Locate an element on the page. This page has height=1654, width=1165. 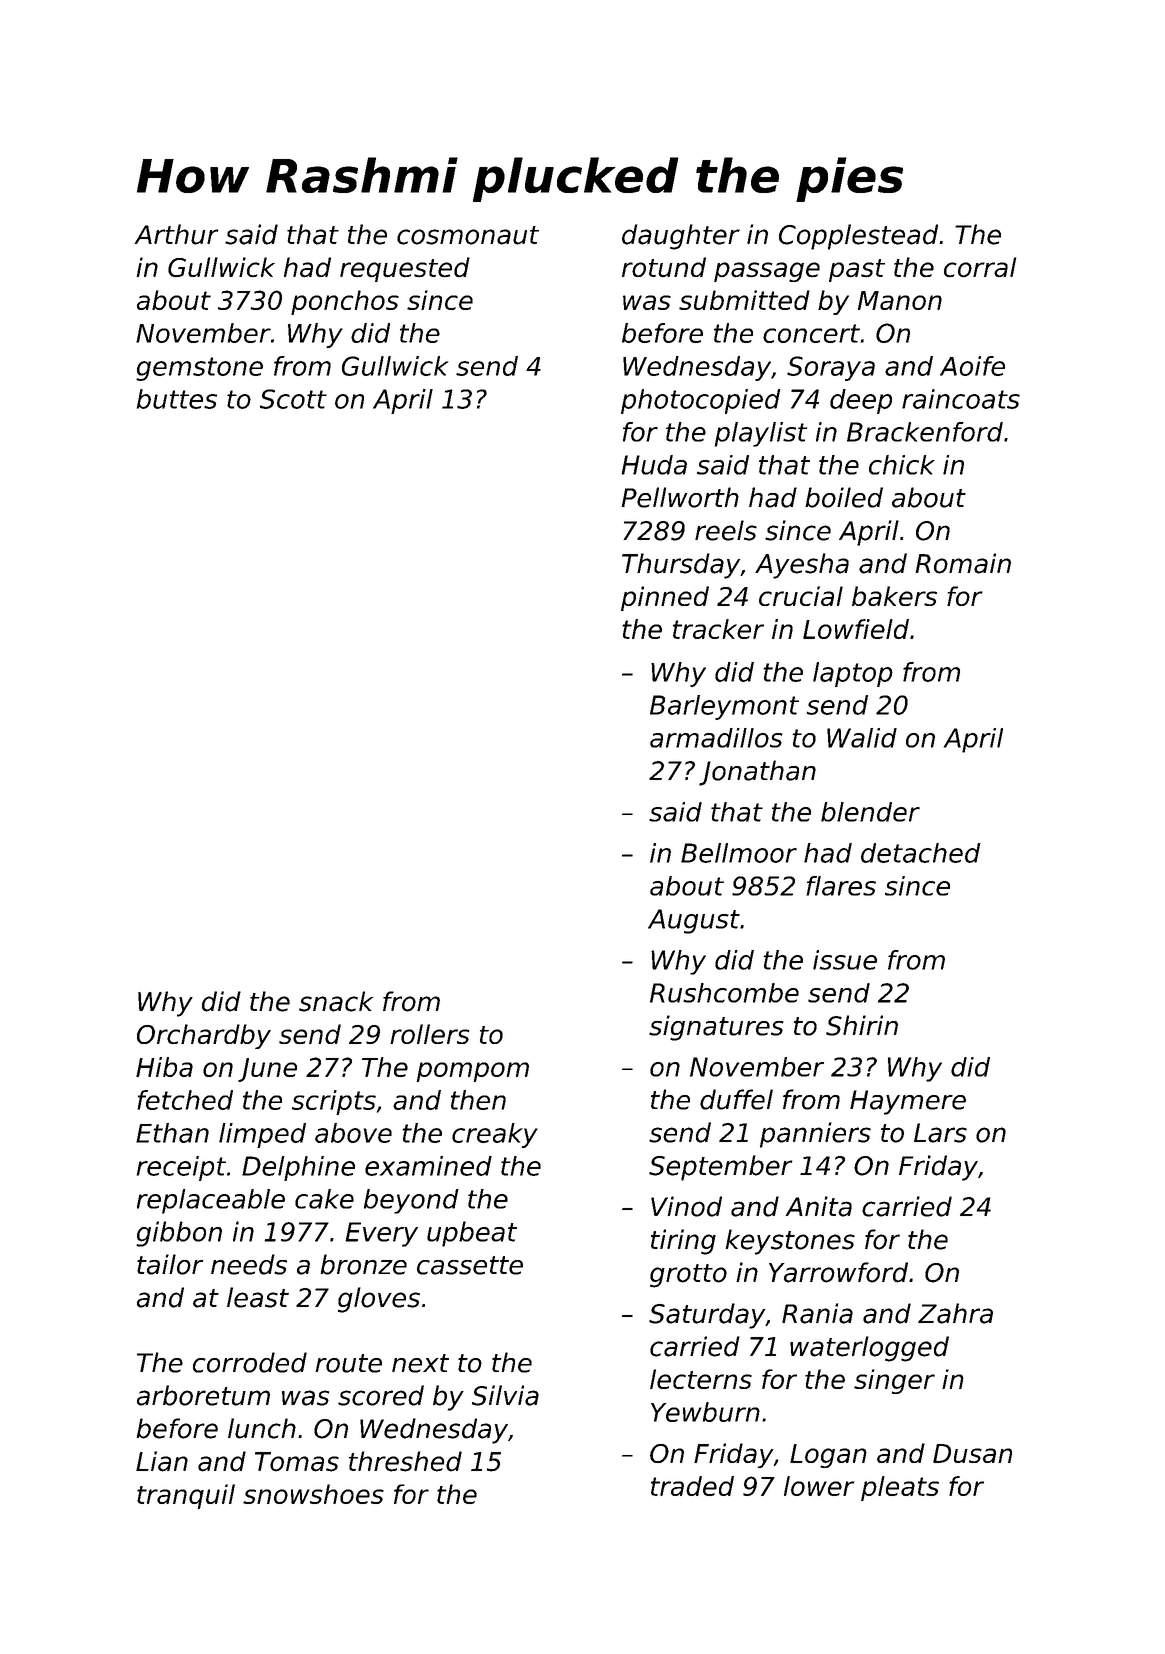
Orchardby is located at coordinates (204, 1036).
